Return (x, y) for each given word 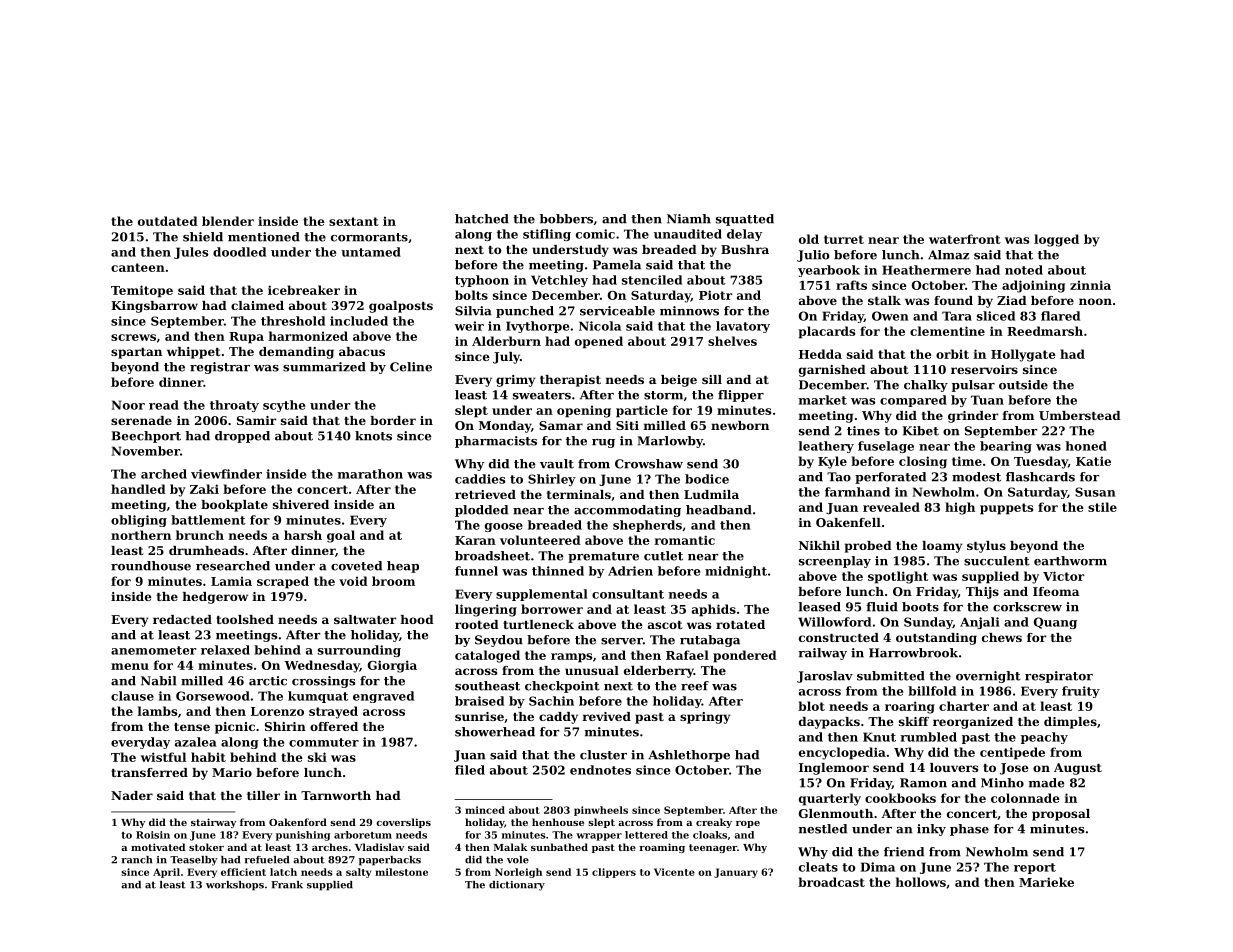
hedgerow (215, 598)
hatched (482, 219)
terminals (579, 494)
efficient (243, 872)
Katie (1093, 461)
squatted (745, 220)
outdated (168, 221)
